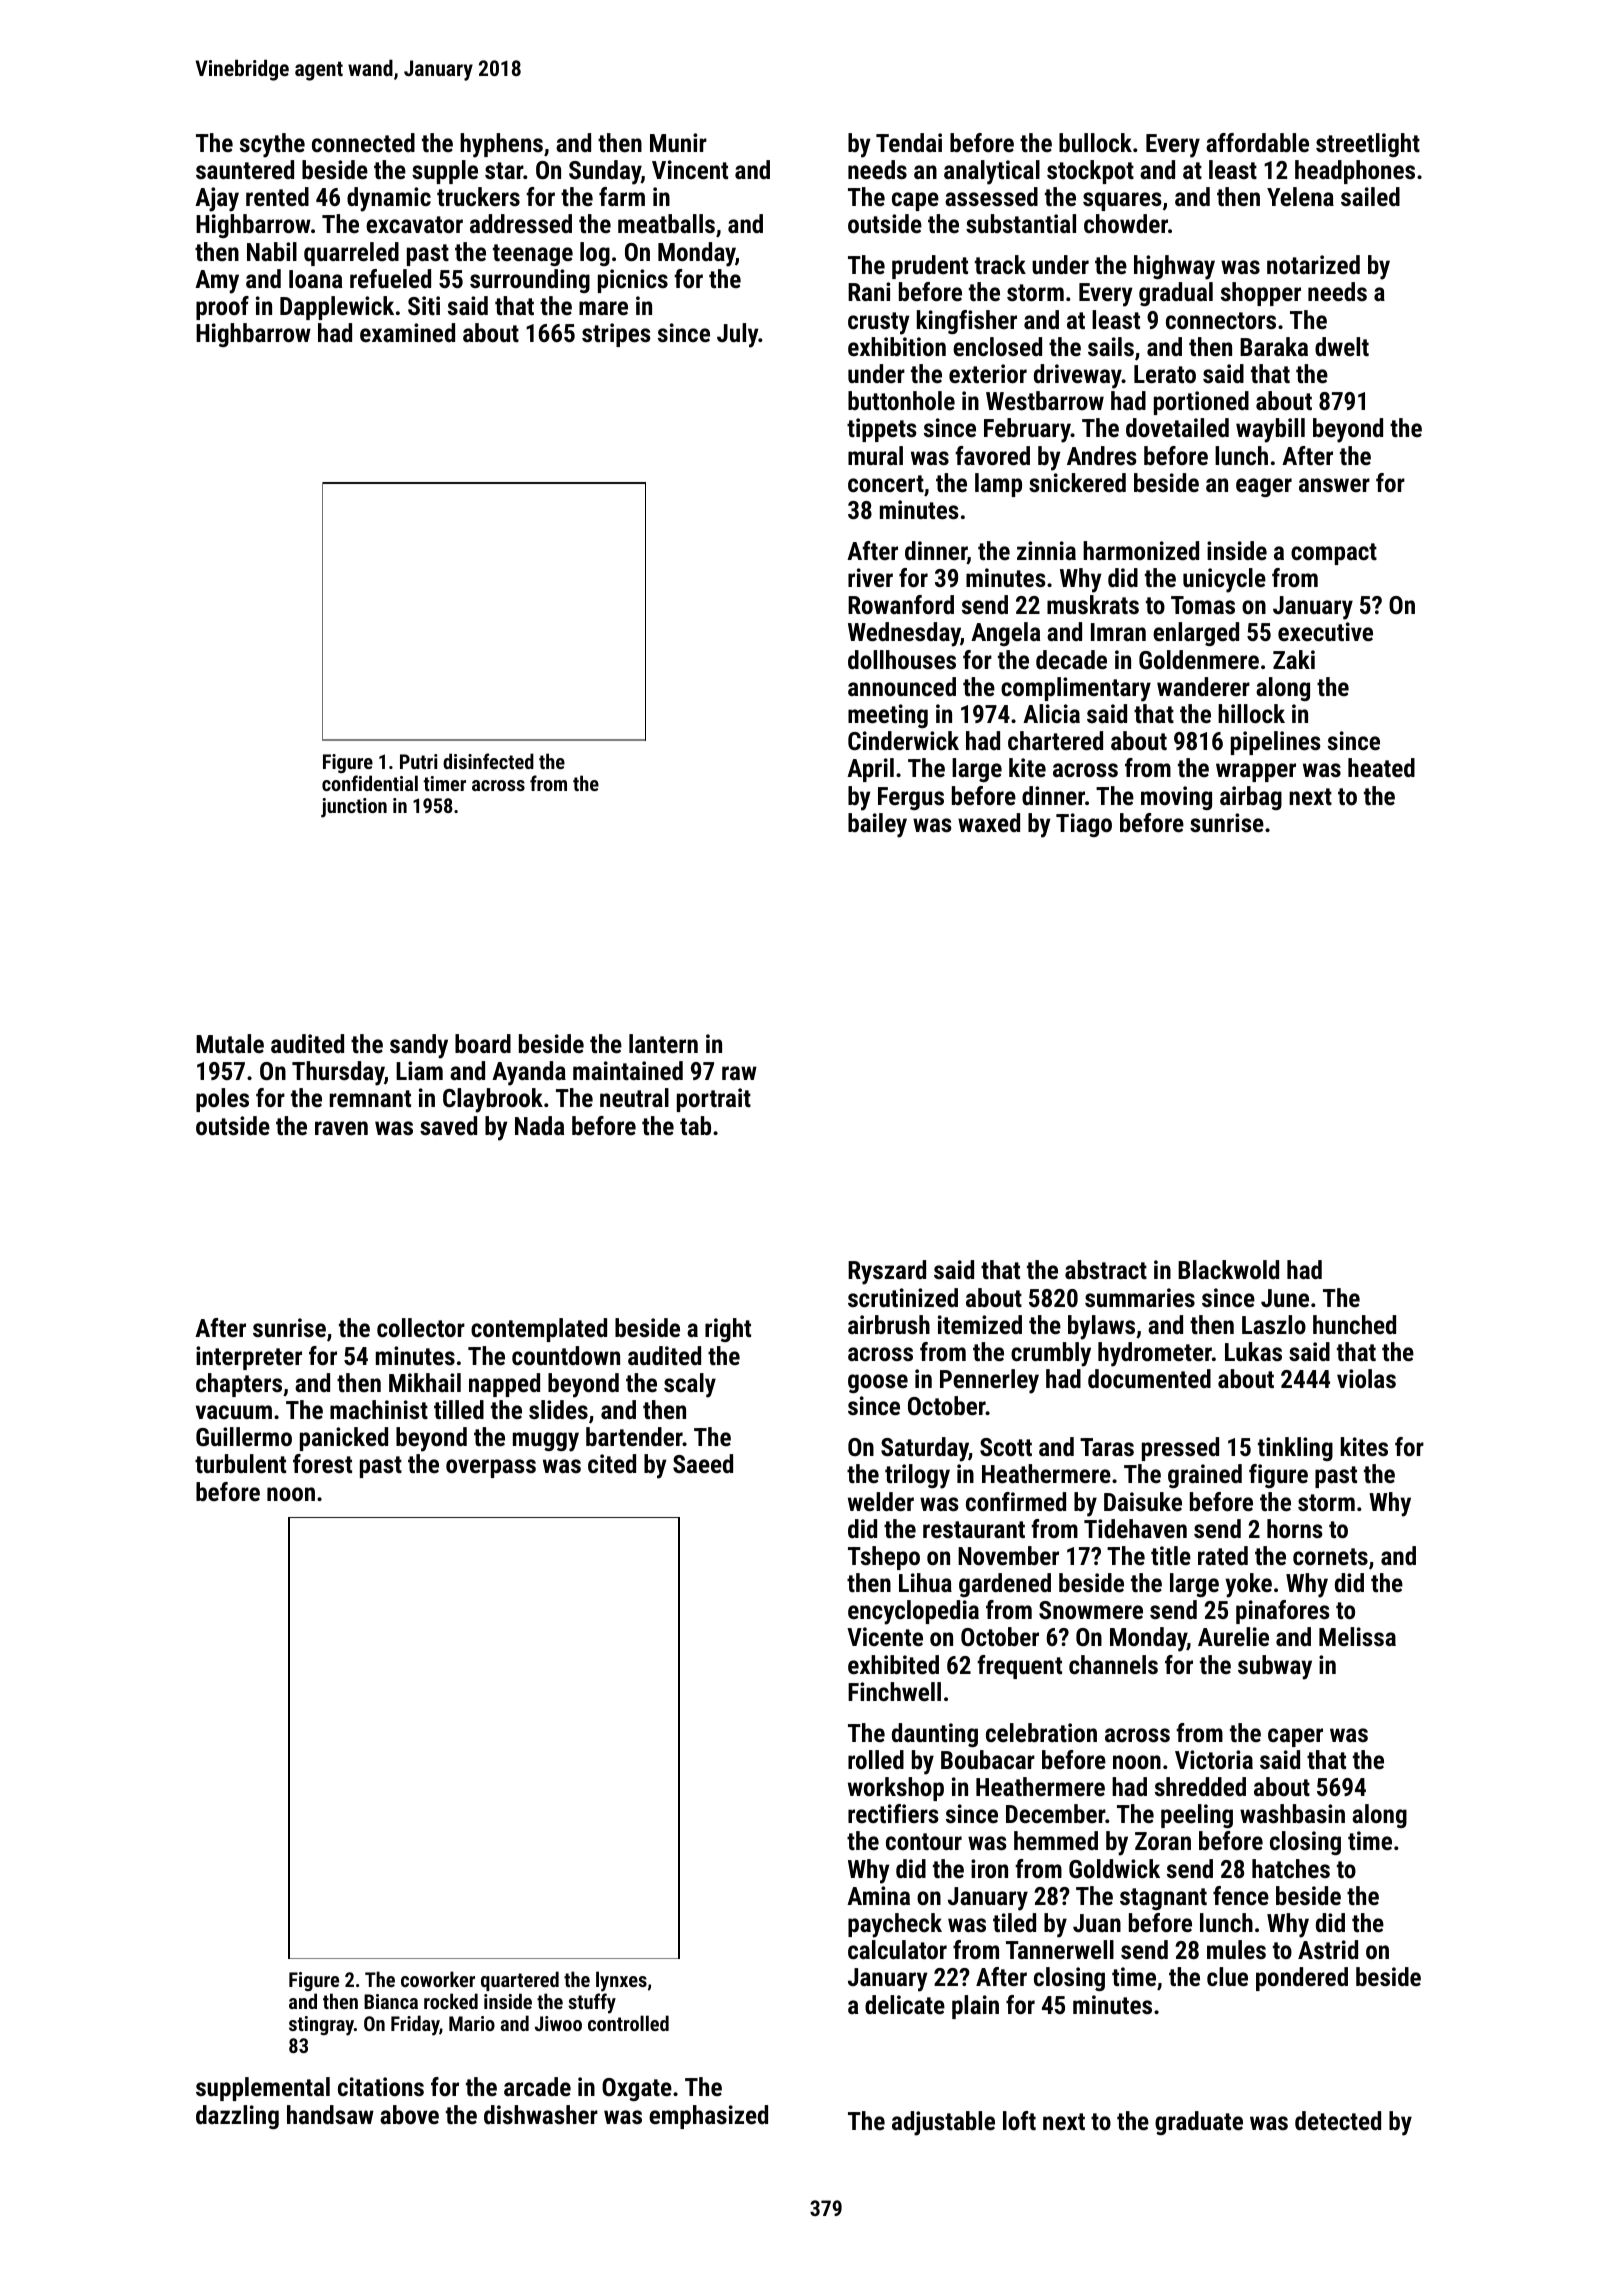 The width and height of the document is (1620, 2292). I want to click on bailey, so click(877, 825).
